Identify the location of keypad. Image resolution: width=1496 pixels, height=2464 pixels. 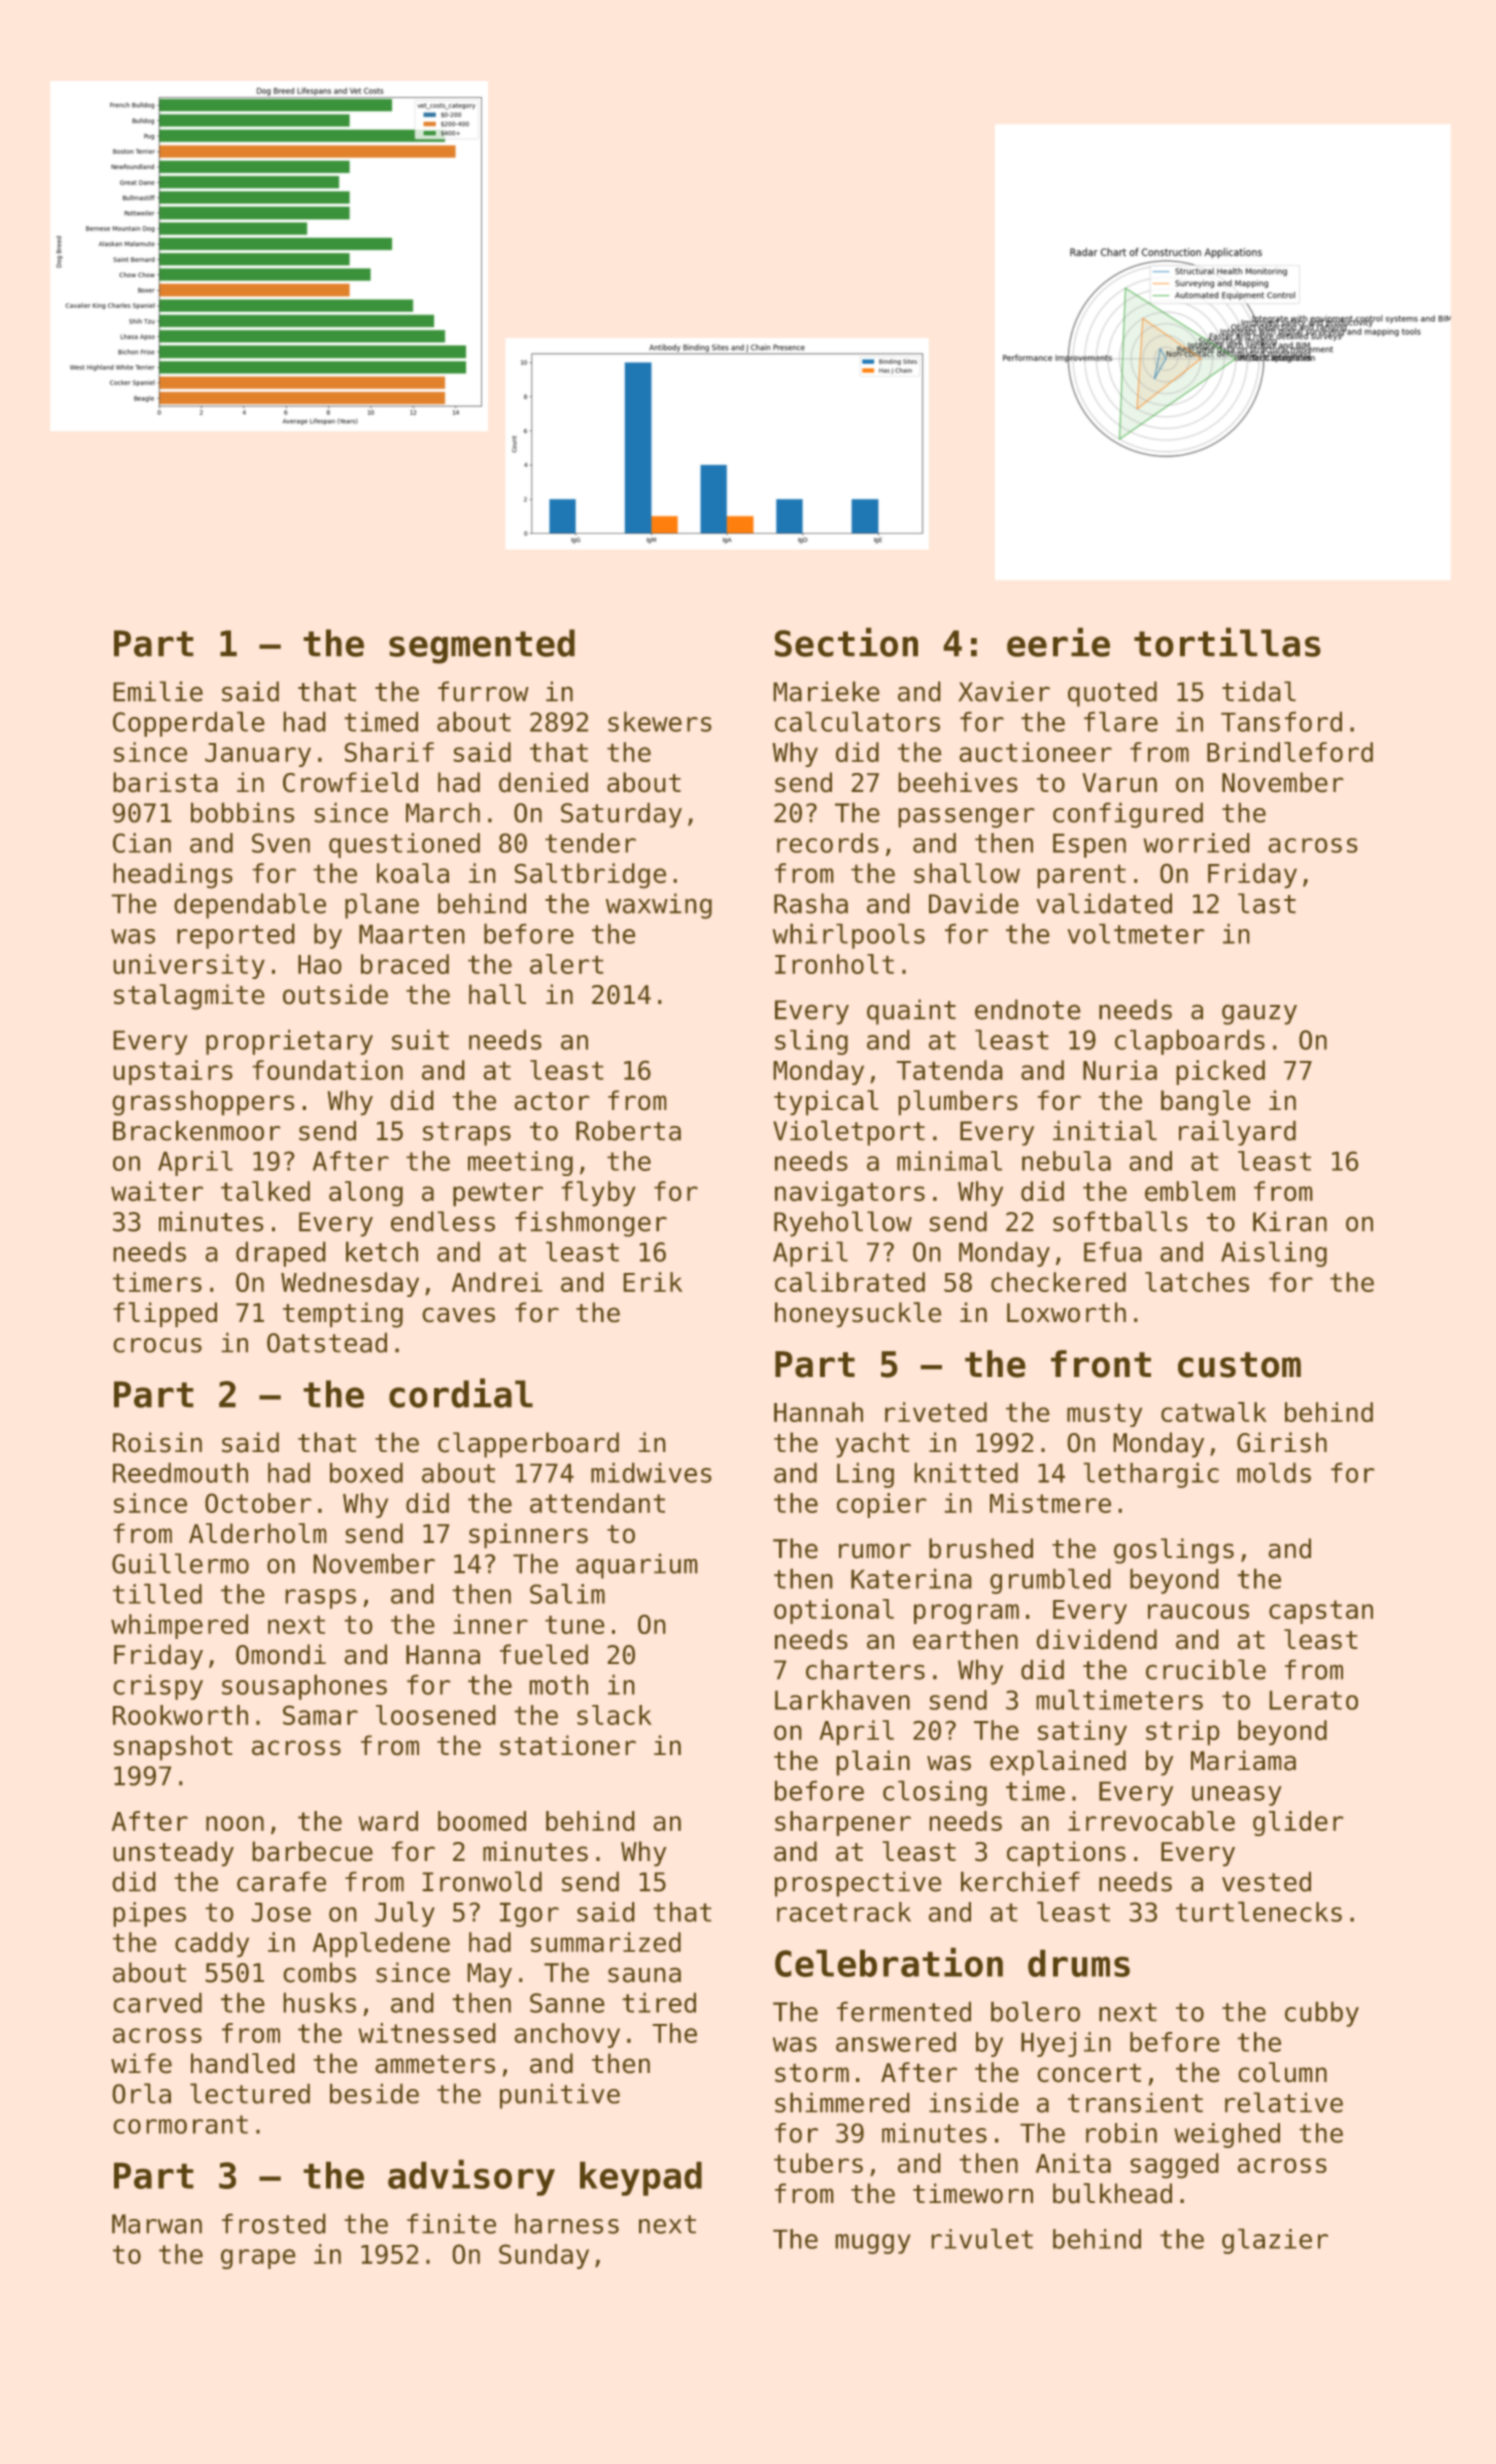
(641, 2178).
